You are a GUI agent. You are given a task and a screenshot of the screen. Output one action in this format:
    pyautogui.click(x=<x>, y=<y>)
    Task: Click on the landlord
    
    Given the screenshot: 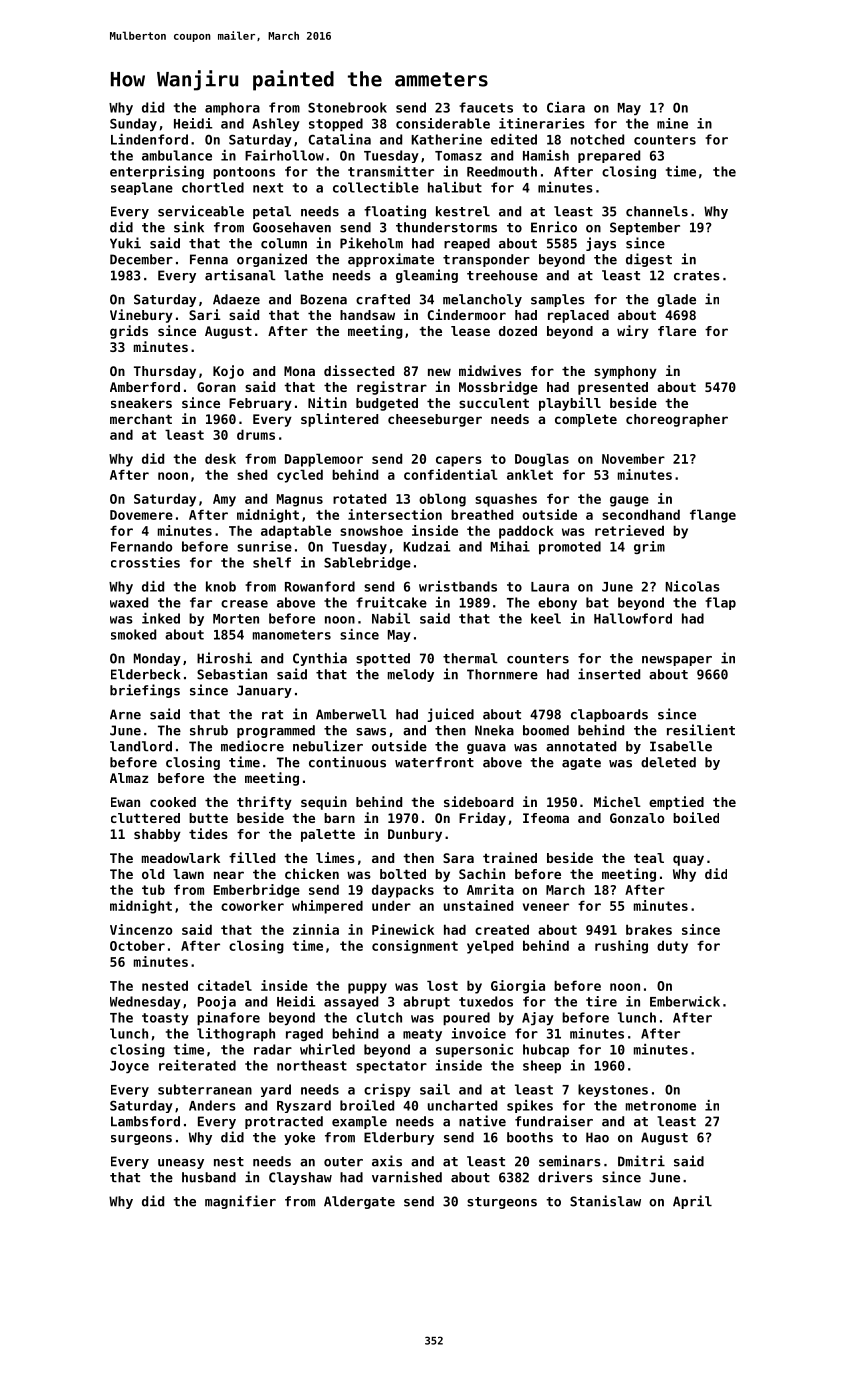 What is the action you would take?
    pyautogui.click(x=141, y=746)
